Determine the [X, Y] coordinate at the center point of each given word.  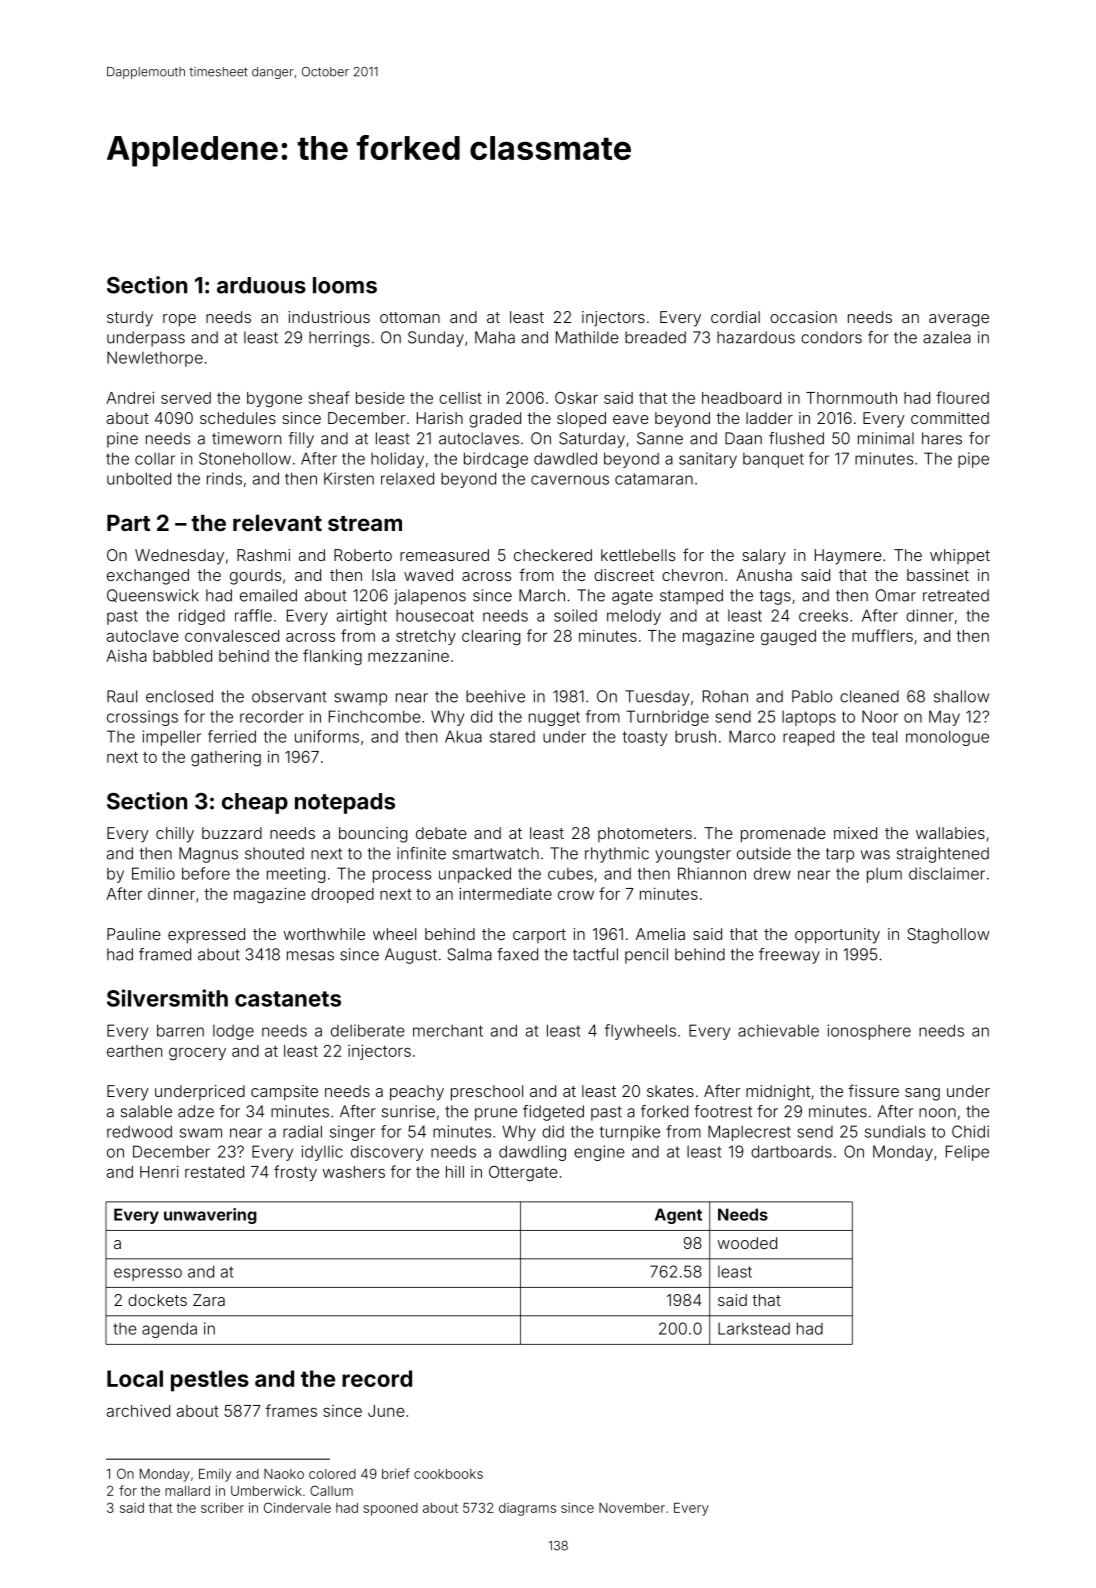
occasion [803, 317]
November [632, 1508]
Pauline [134, 934]
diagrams [527, 1509]
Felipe [967, 1153]
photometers [645, 834]
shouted [274, 853]
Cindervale [297, 1507]
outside [764, 853]
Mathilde [587, 337]
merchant [448, 1031]
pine [122, 440]
